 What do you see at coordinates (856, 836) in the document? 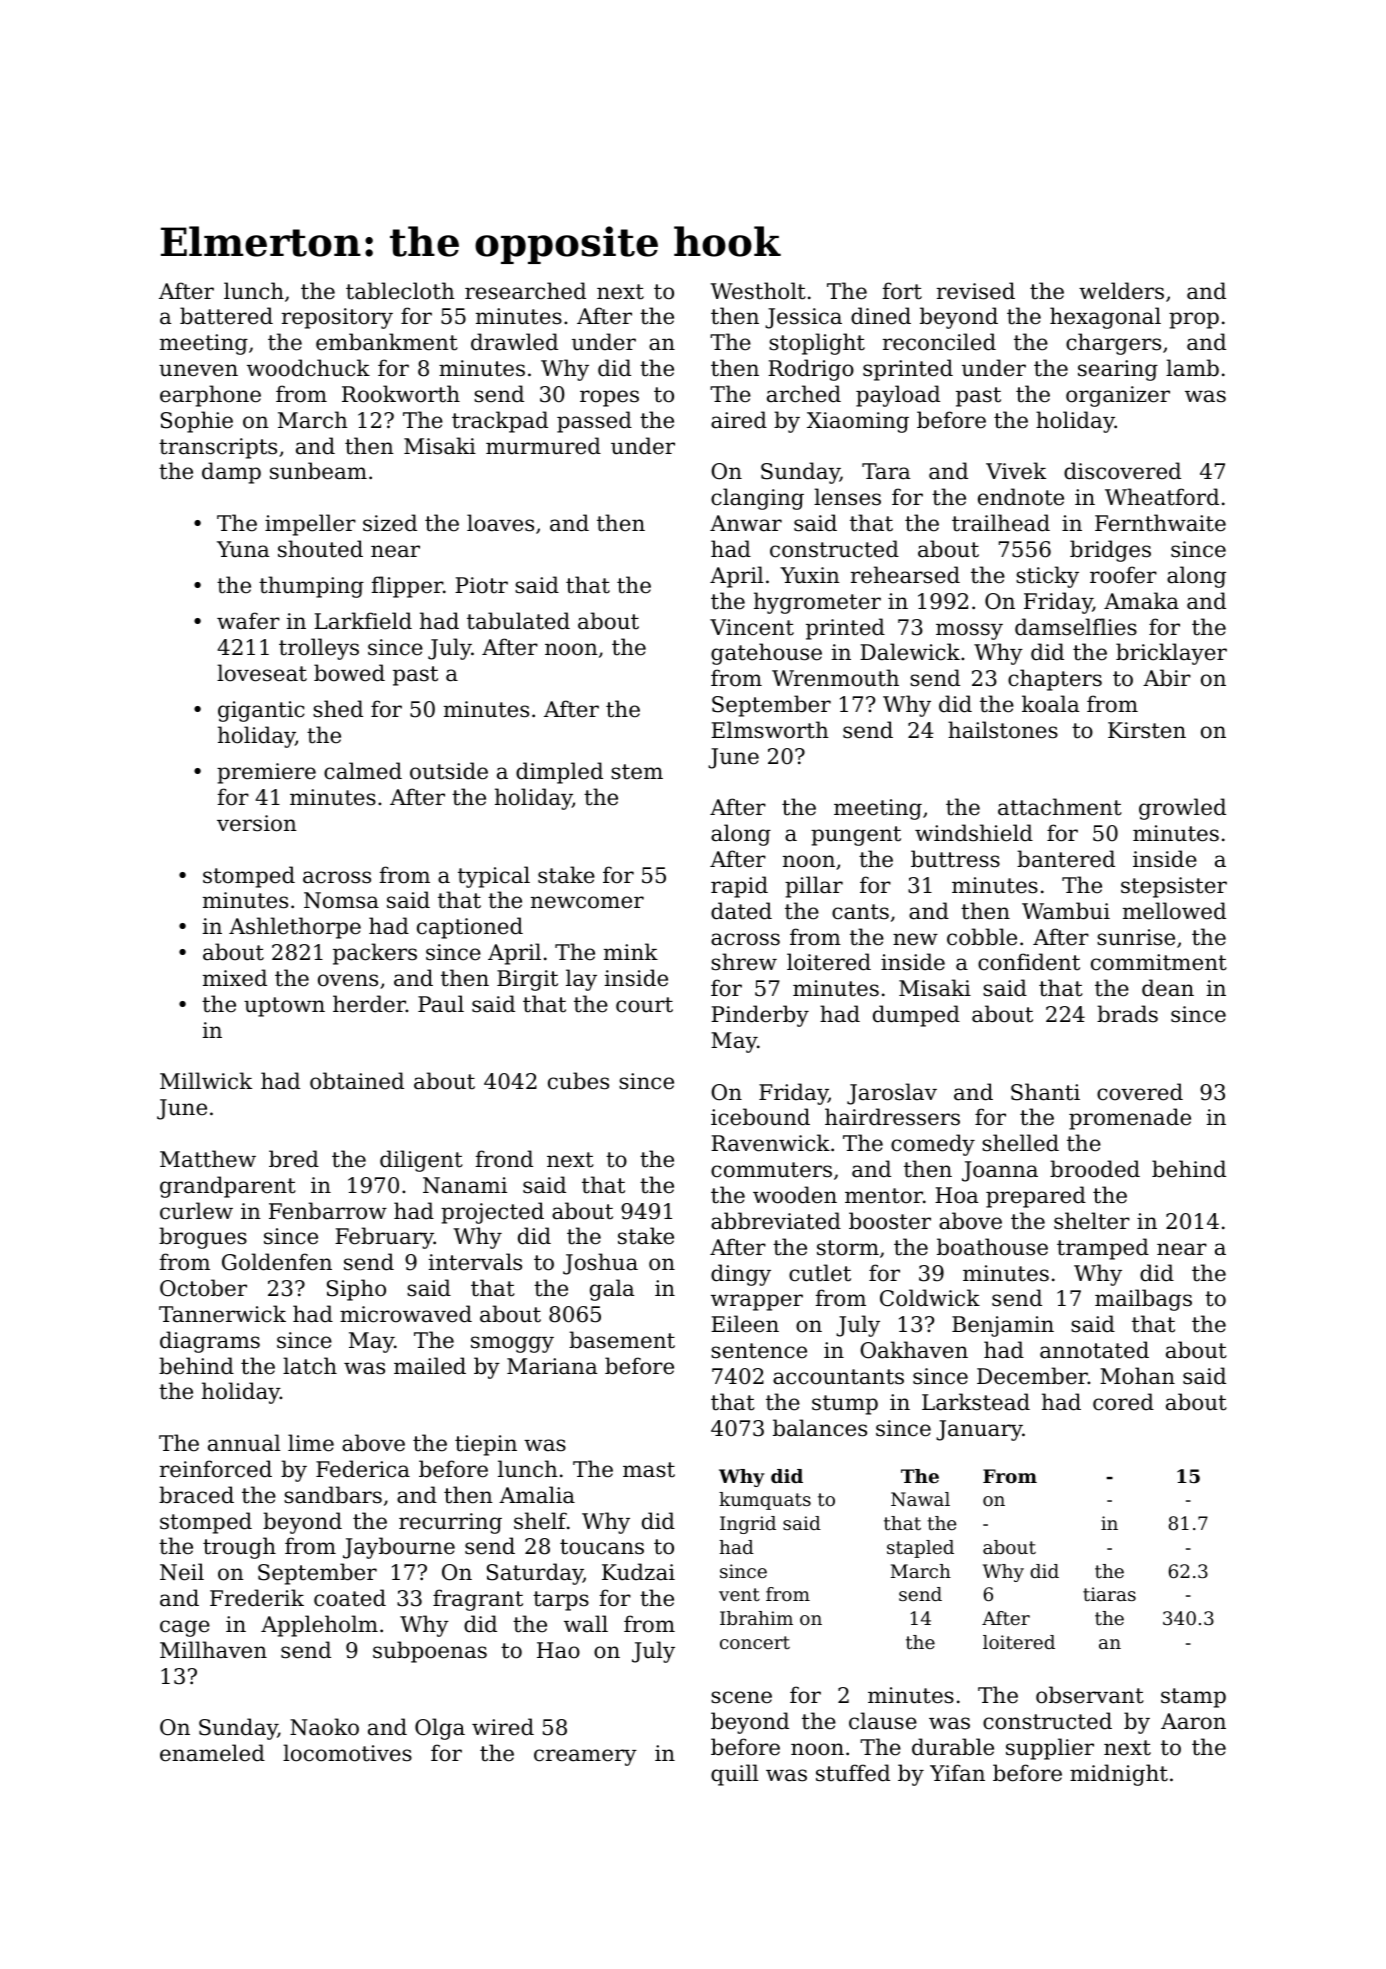
I see `pungent` at bounding box center [856, 836].
